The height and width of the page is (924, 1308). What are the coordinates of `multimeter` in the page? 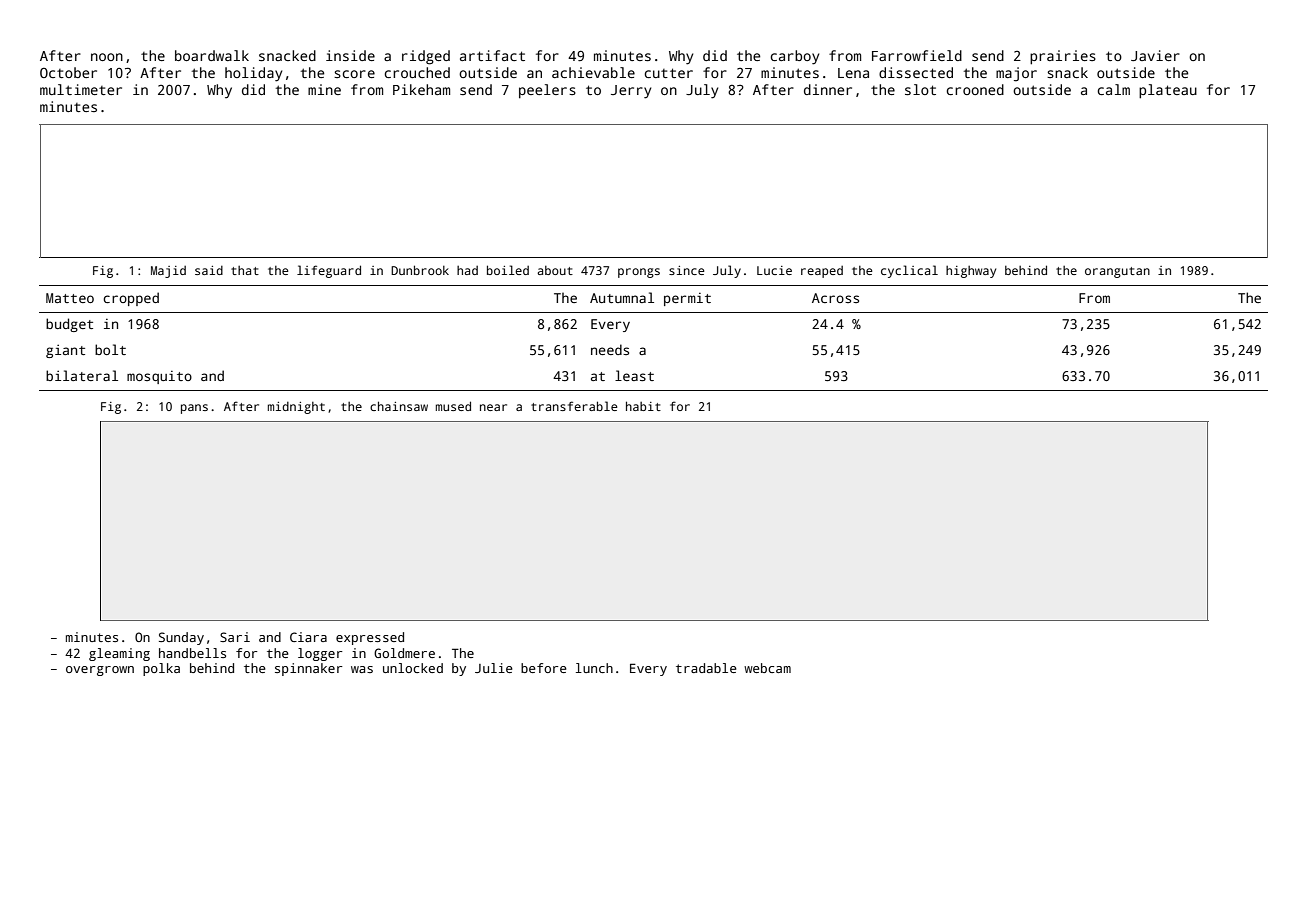 It's located at (81, 89).
